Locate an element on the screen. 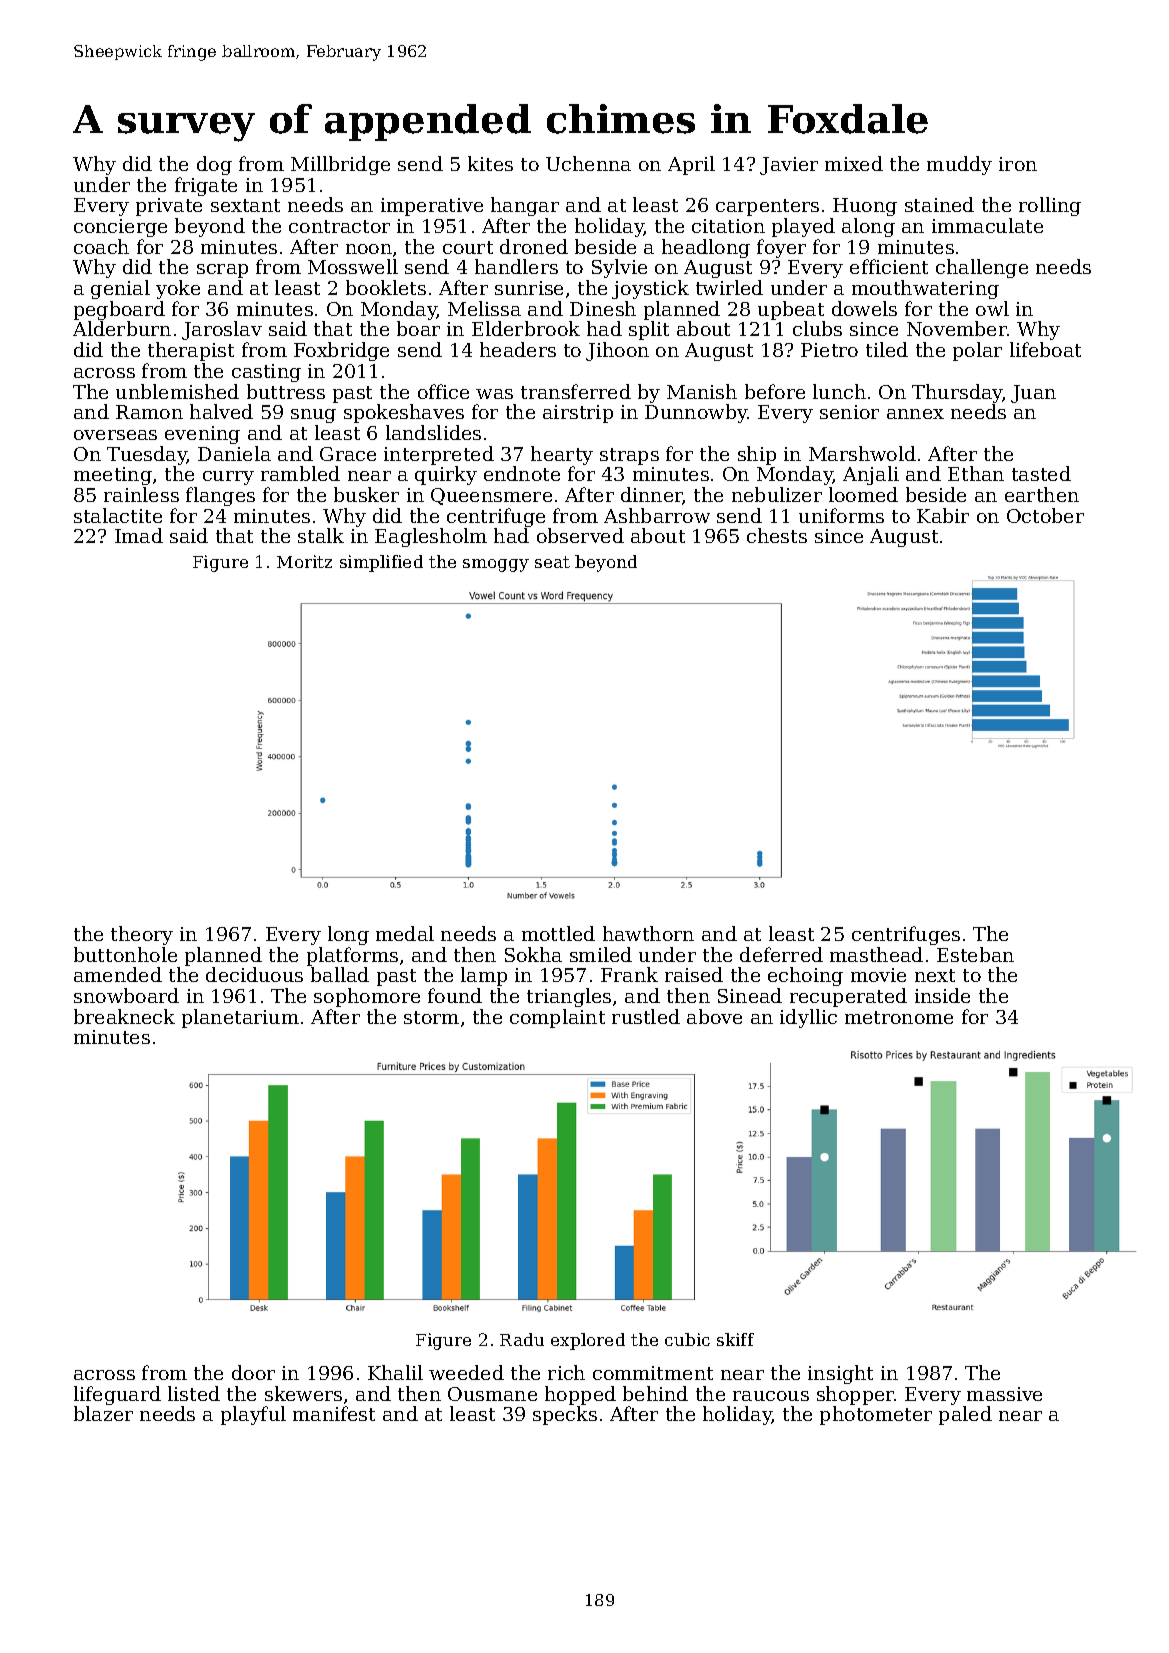  breakneck is located at coordinates (124, 1016).
